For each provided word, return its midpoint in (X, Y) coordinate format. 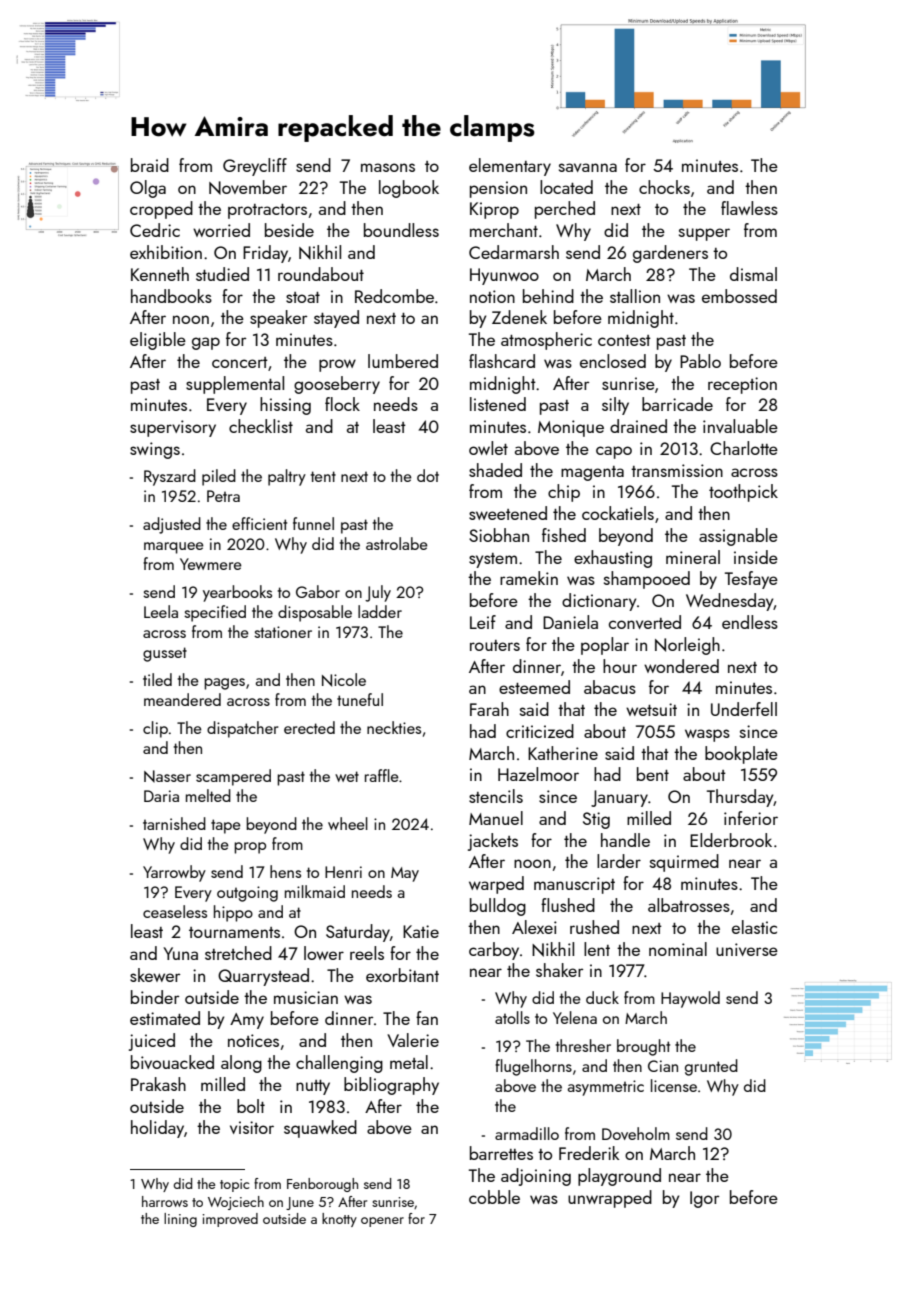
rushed (594, 927)
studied (222, 274)
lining (180, 1220)
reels (367, 953)
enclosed (613, 361)
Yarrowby (174, 873)
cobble (494, 1197)
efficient (259, 523)
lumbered (403, 361)
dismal (753, 274)
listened (498, 404)
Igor (704, 1199)
